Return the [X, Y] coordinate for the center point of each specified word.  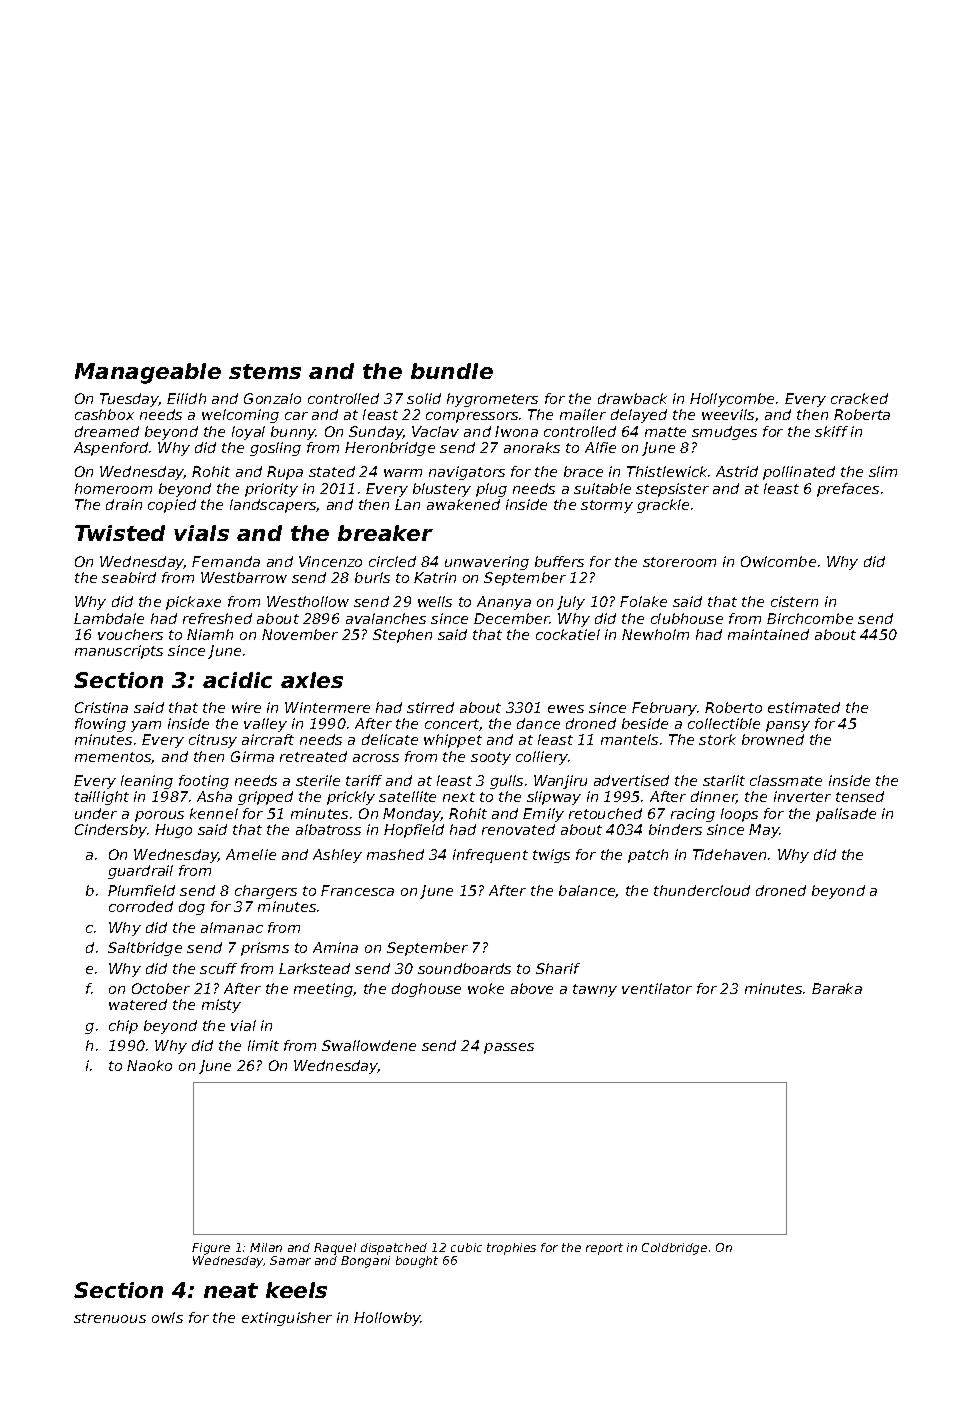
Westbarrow [244, 577]
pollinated [799, 473]
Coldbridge [674, 1249]
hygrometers [492, 400]
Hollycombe [732, 400]
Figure [211, 1249]
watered [138, 1004]
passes [509, 1048]
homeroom [113, 488]
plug [491, 490]
